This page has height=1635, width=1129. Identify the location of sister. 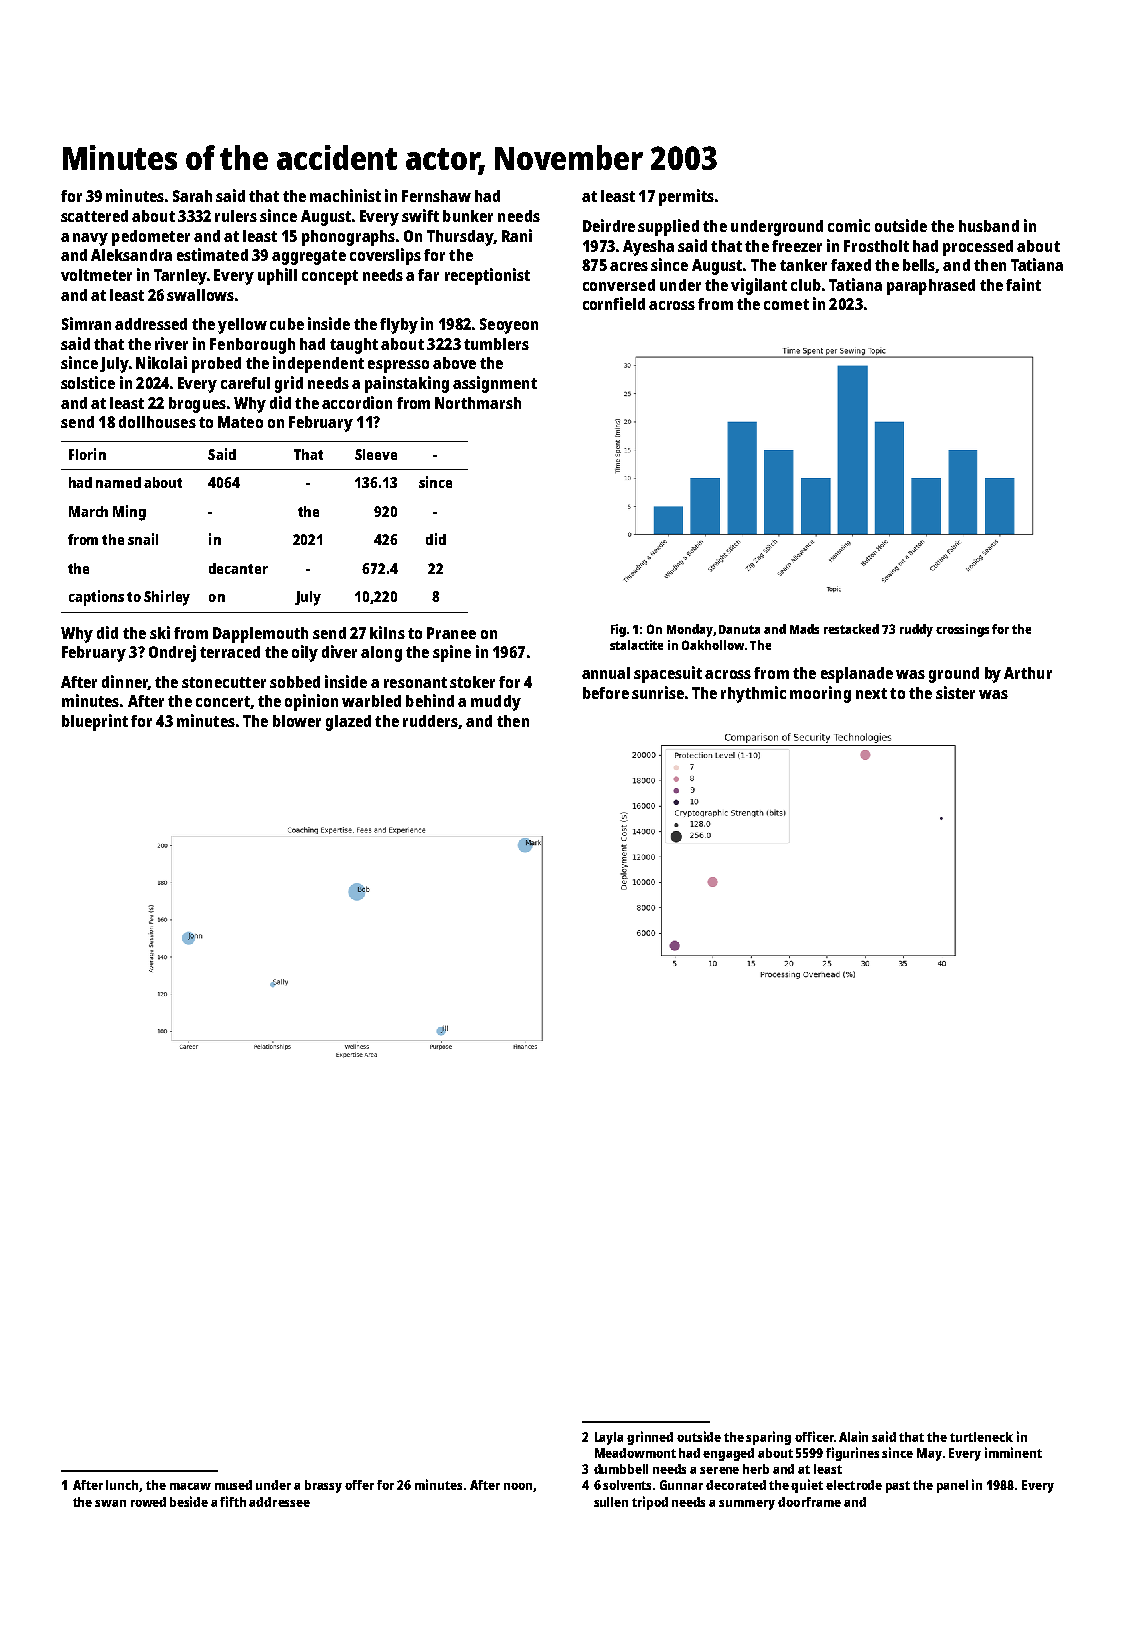
(955, 692).
